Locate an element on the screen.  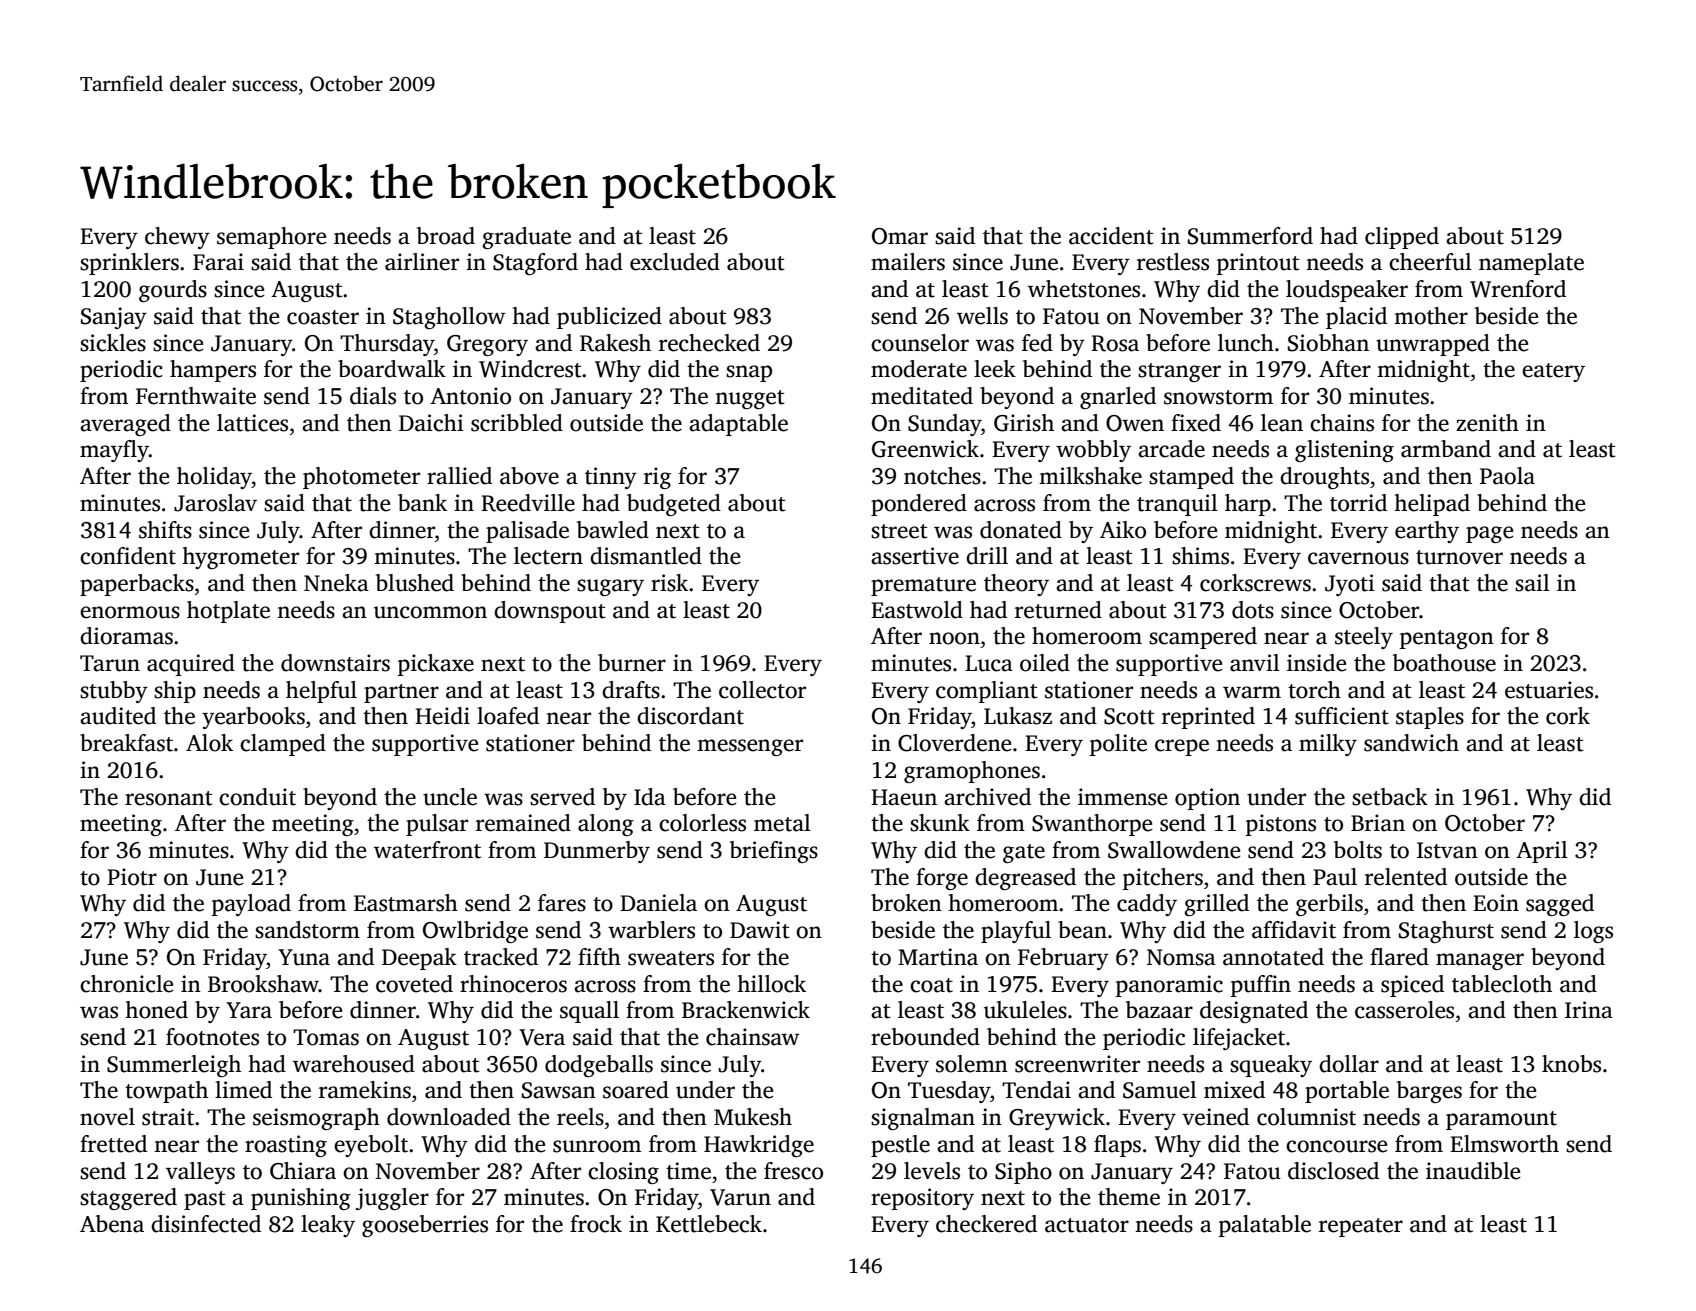
helpful is located at coordinates (321, 692).
